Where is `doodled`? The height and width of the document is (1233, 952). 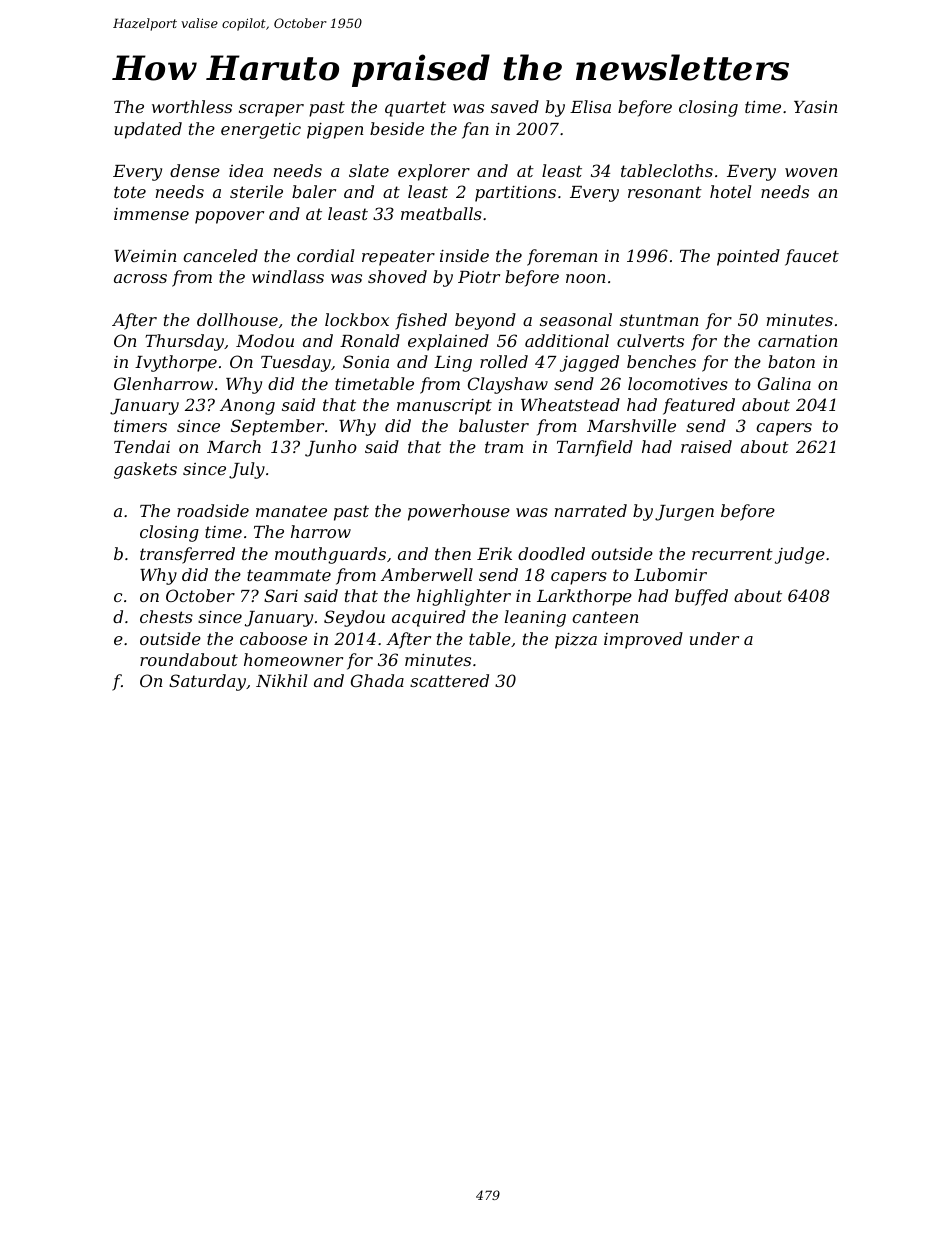
doodled is located at coordinates (551, 553).
